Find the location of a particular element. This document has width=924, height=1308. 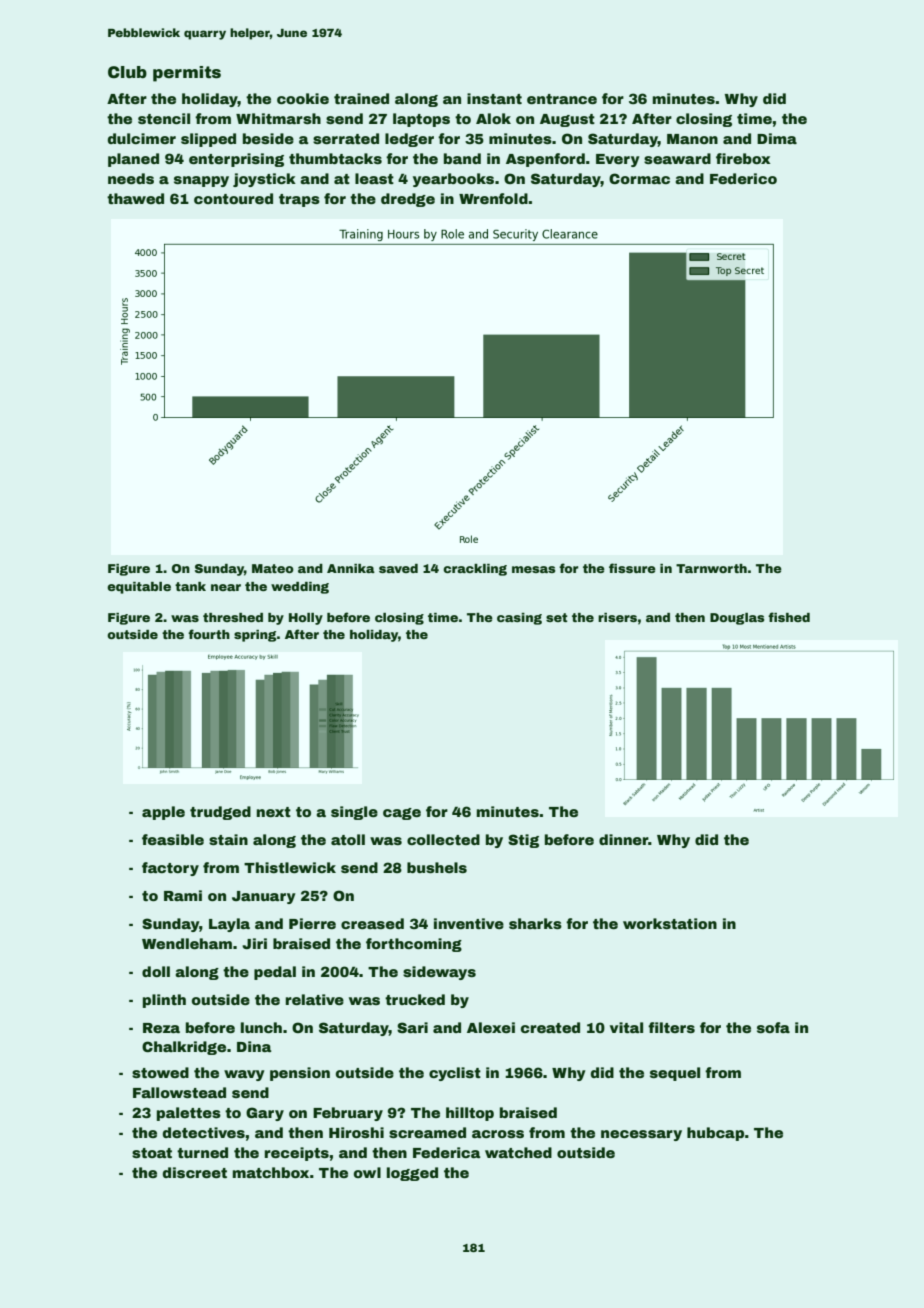

Wrenfold is located at coordinates (493, 198).
